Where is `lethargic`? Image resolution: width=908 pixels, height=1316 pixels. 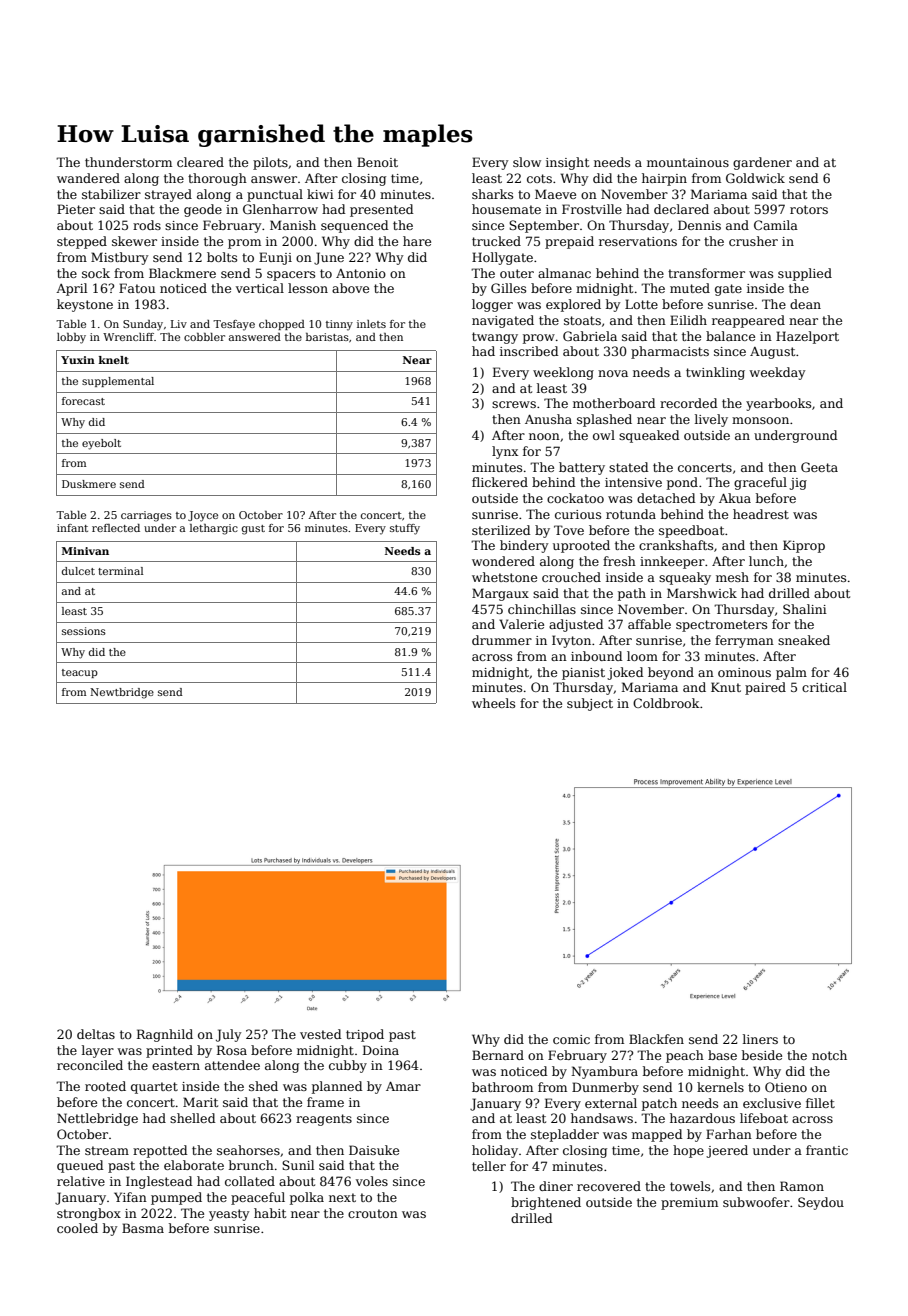 lethargic is located at coordinates (214, 529).
